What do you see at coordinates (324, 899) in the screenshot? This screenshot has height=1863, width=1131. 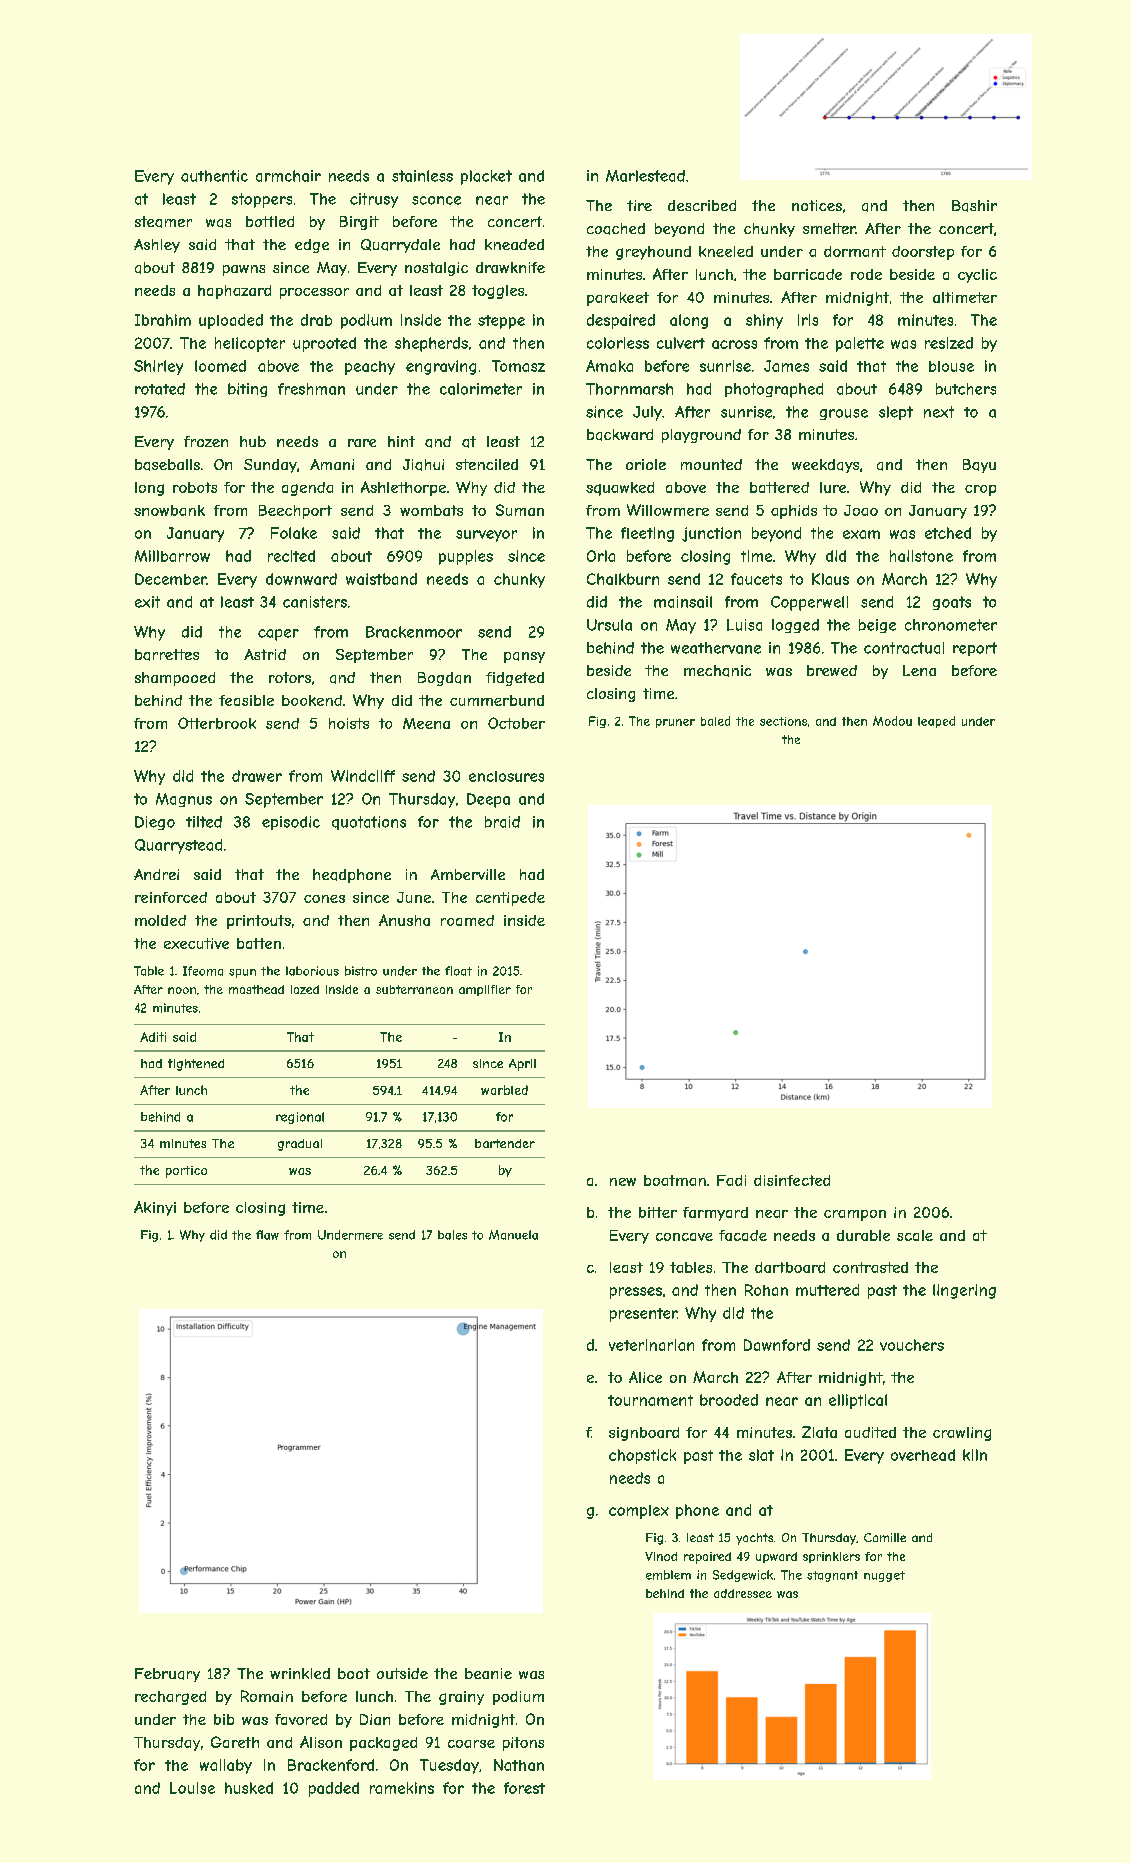 I see `cones` at bounding box center [324, 899].
